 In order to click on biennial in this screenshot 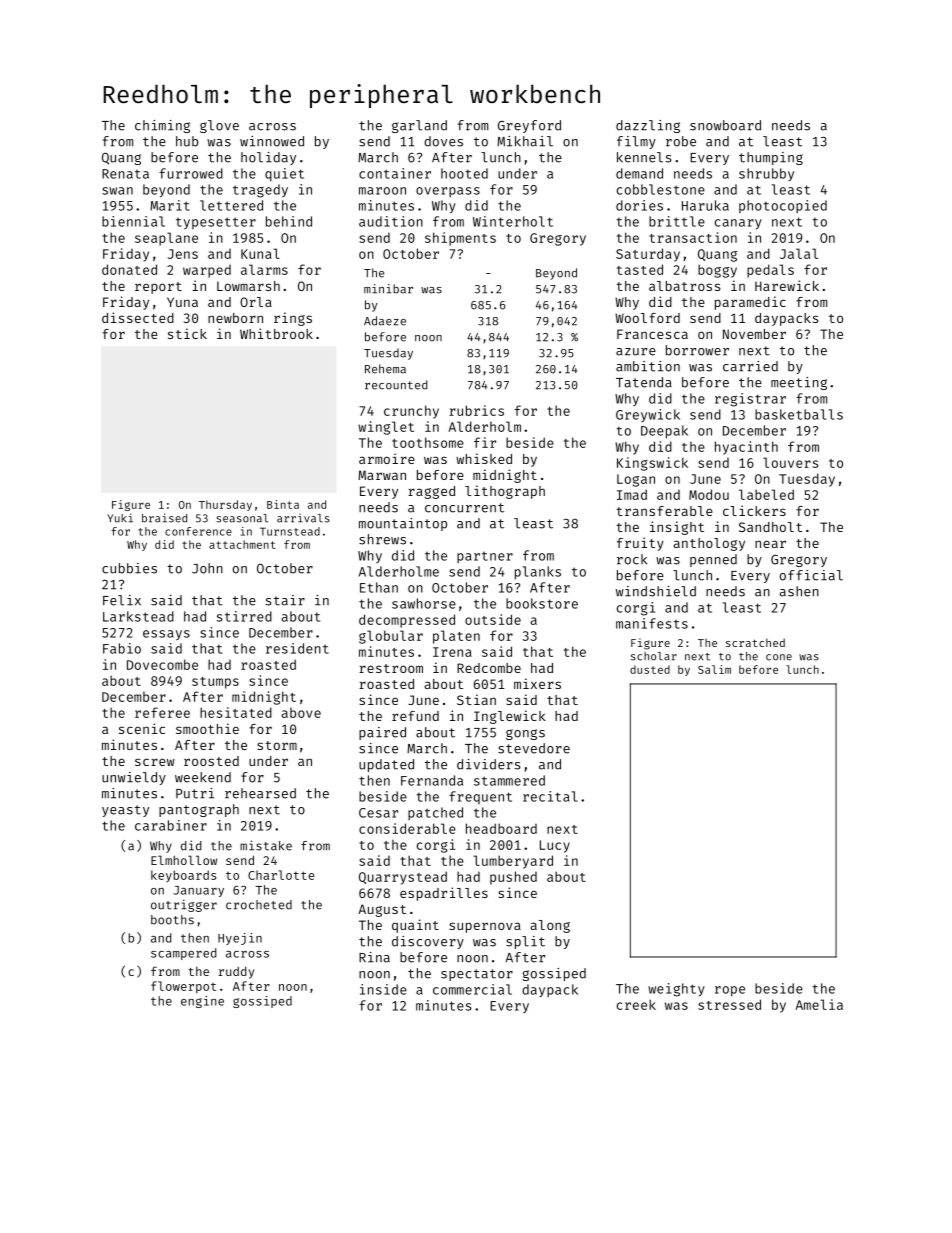, I will do `click(133, 221)`.
